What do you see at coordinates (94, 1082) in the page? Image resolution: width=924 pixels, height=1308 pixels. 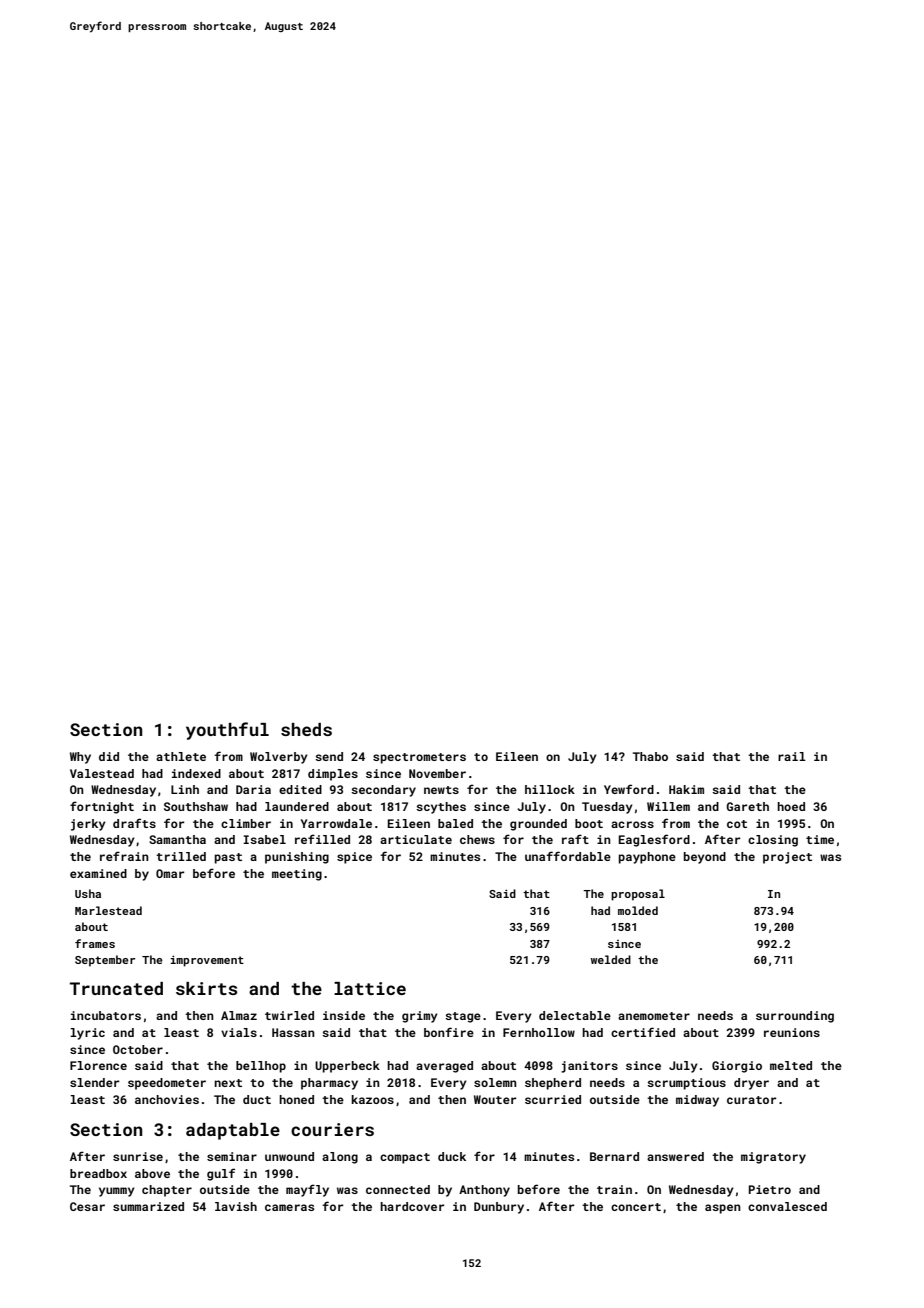 I see `slender` at bounding box center [94, 1082].
